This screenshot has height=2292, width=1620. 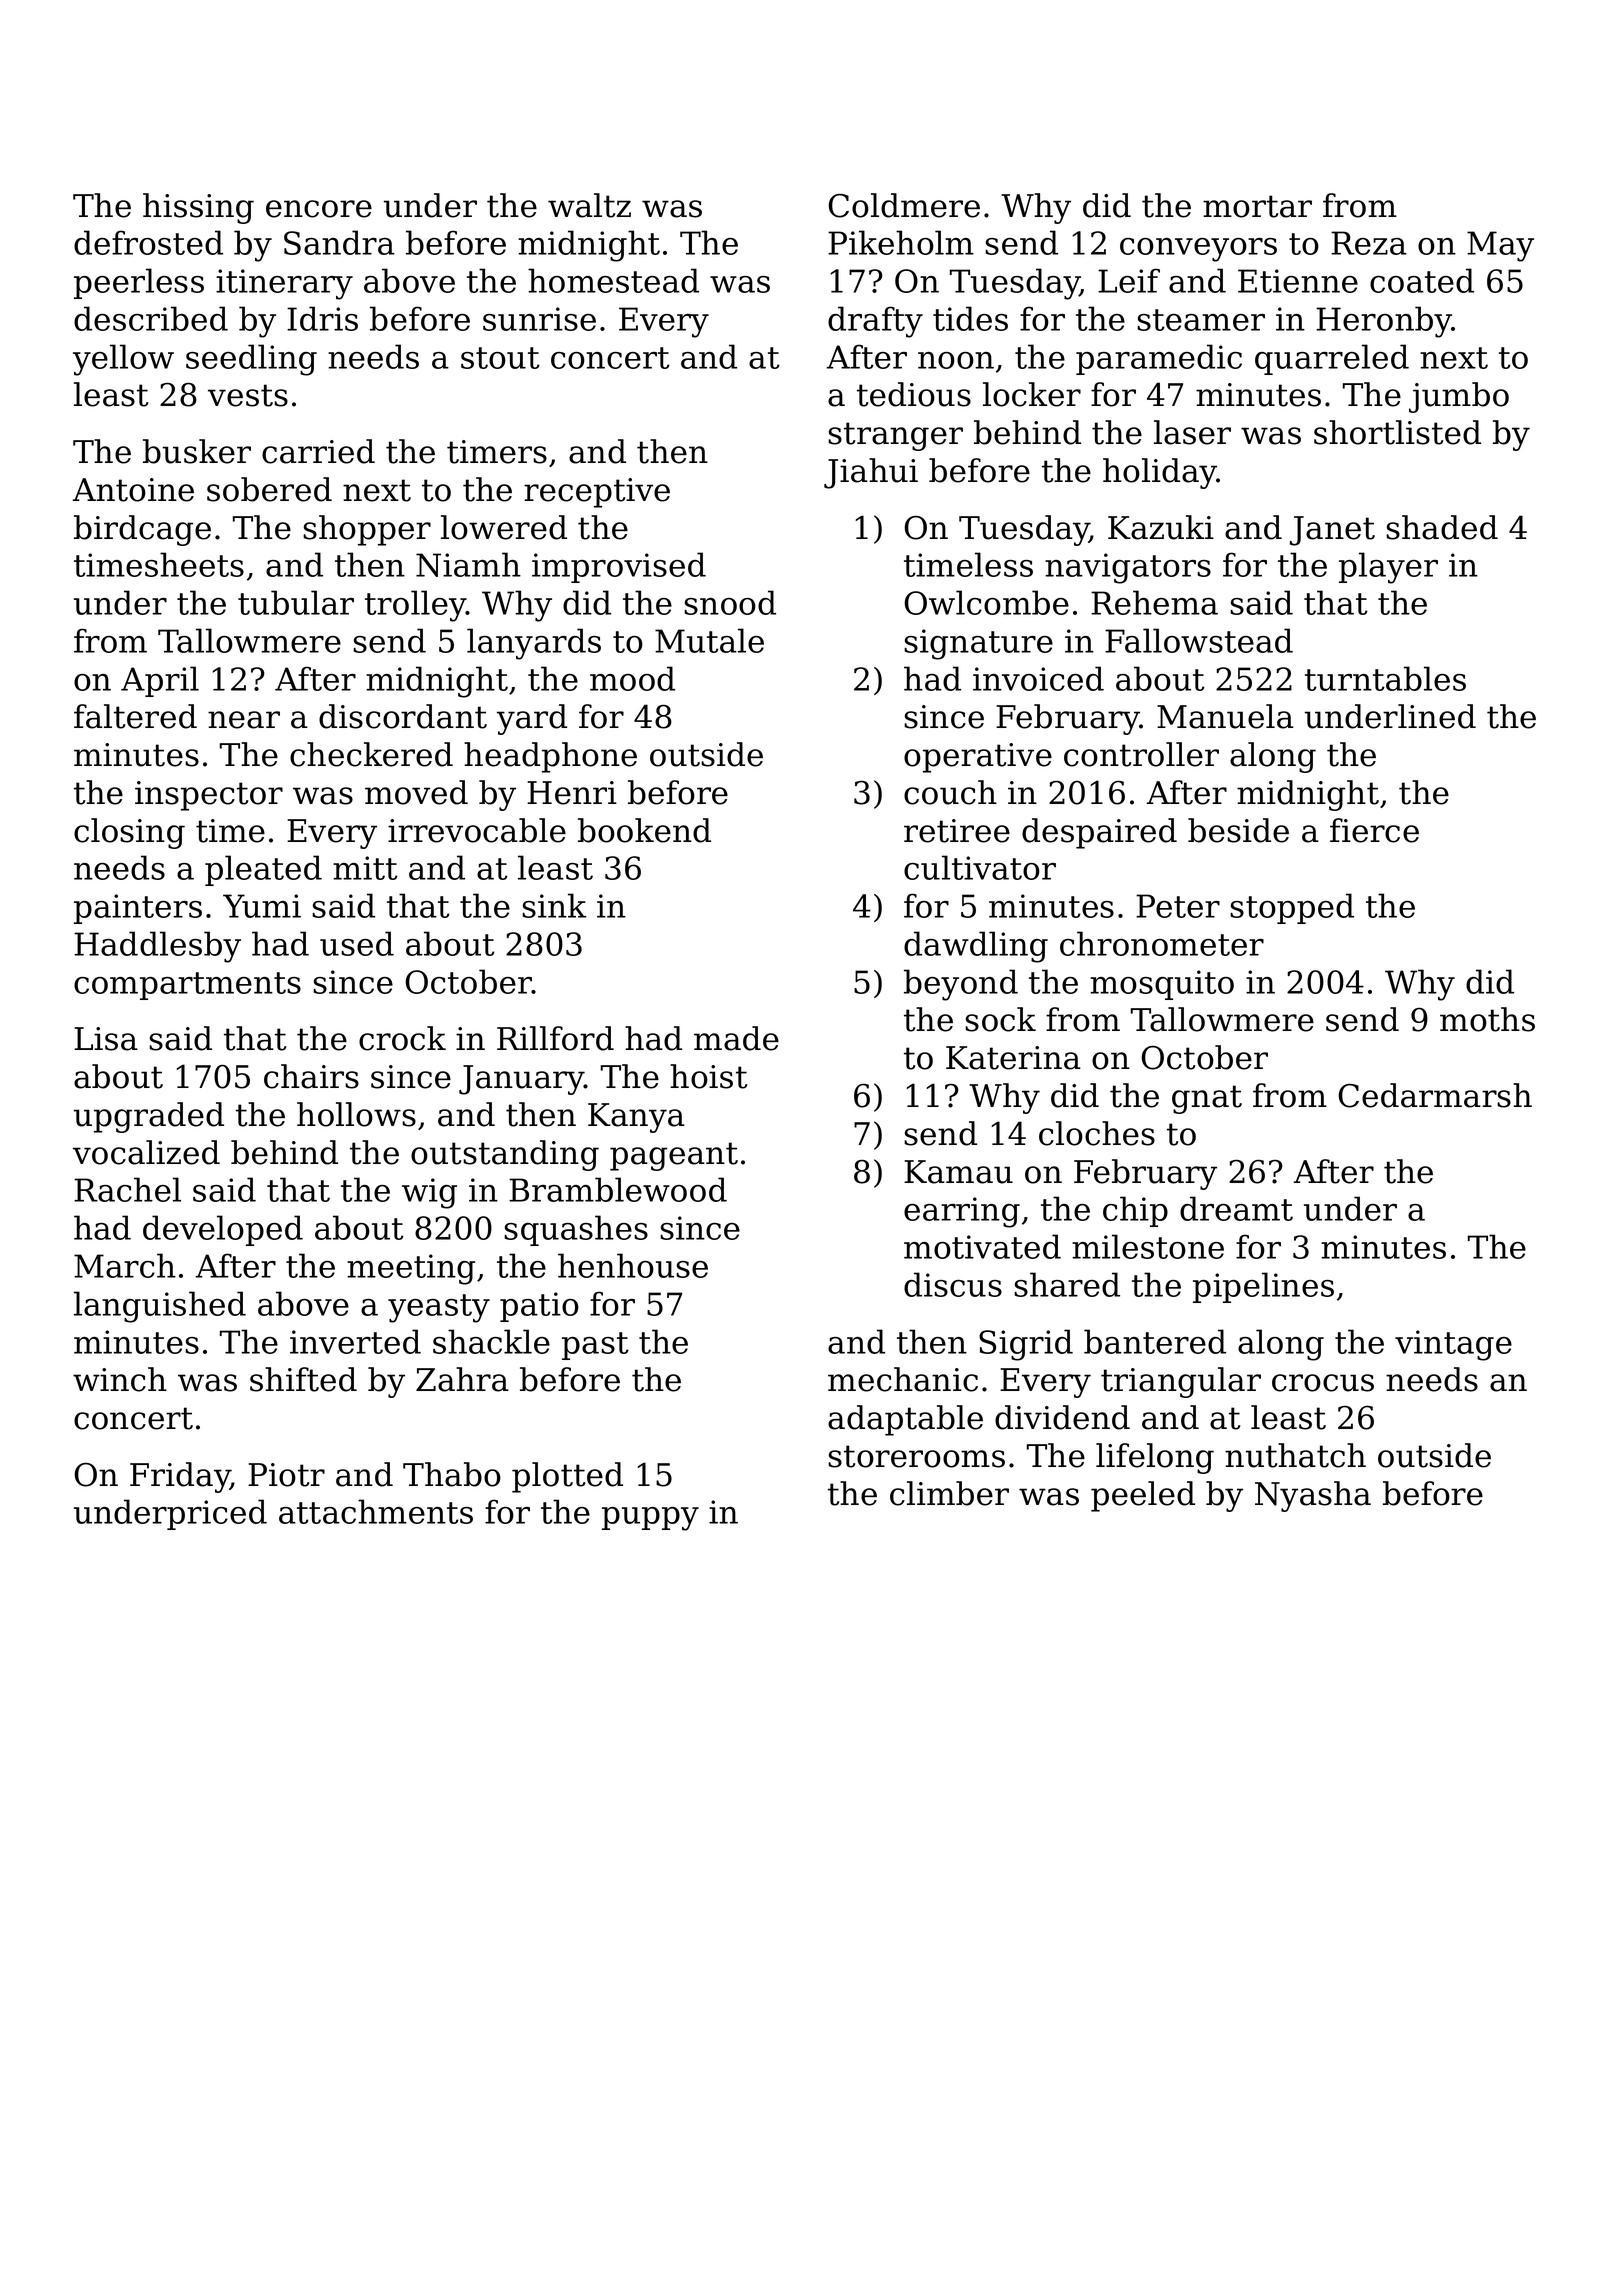 What do you see at coordinates (1385, 678) in the screenshot?
I see `turntables` at bounding box center [1385, 678].
